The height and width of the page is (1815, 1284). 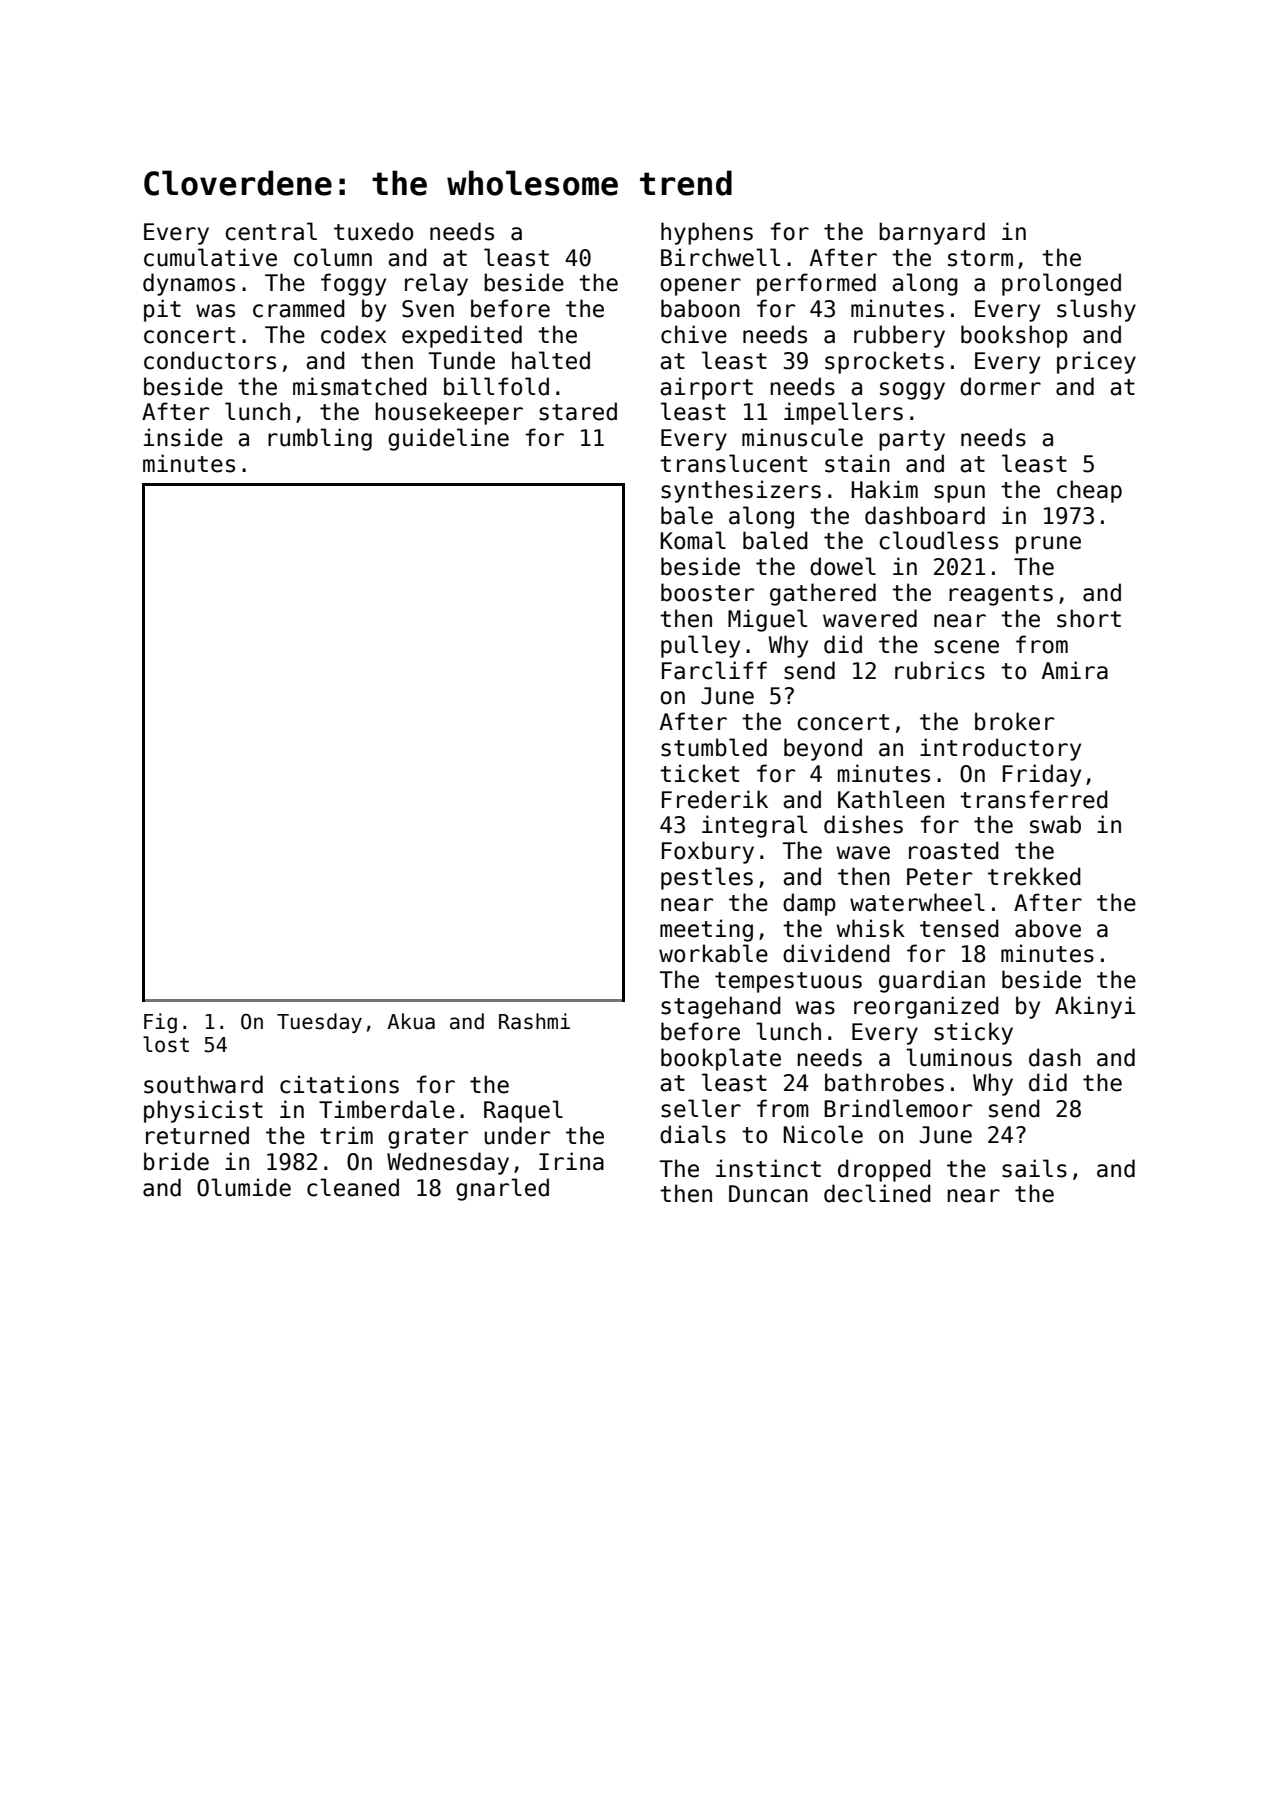 I want to click on gnarled, so click(x=502, y=1189).
